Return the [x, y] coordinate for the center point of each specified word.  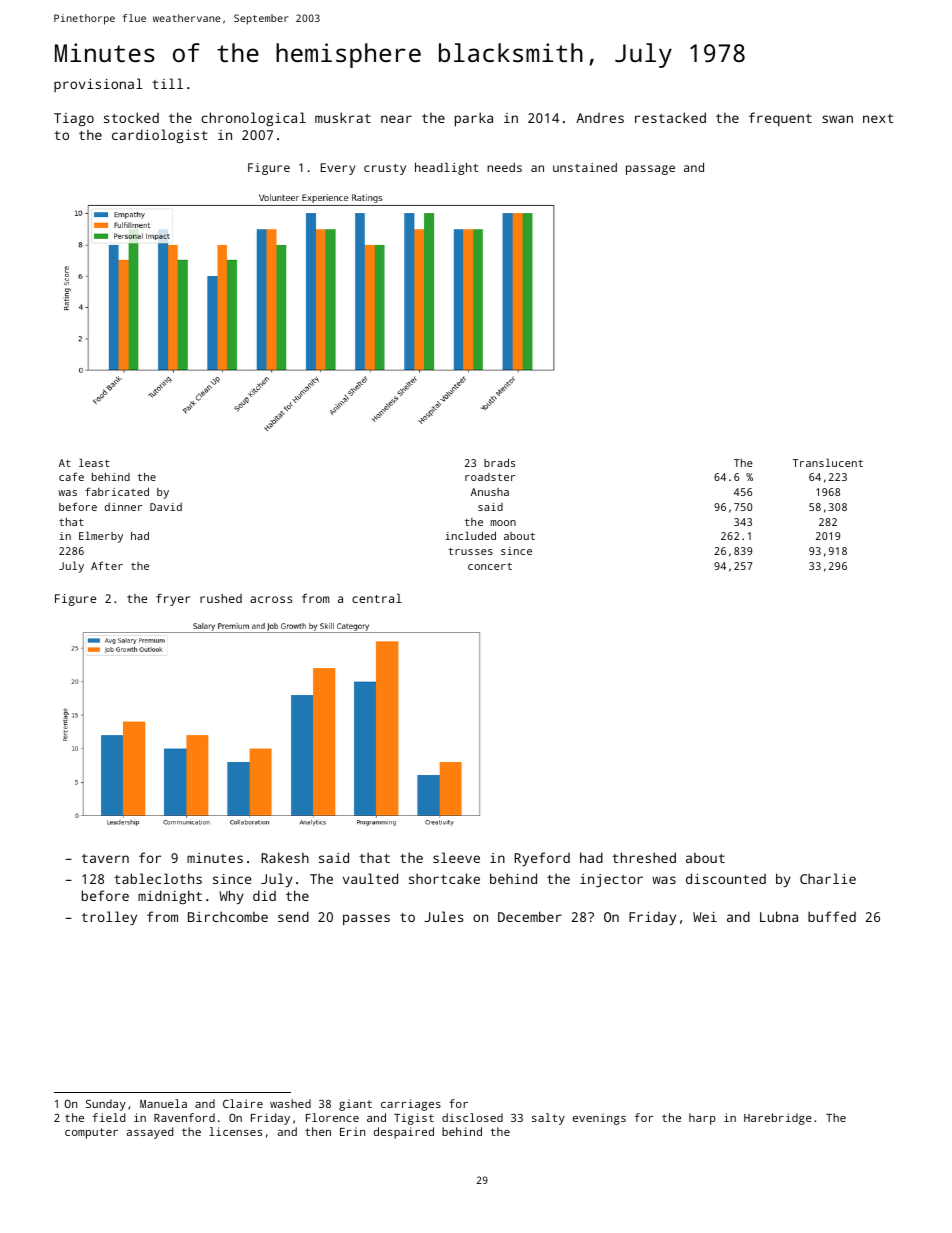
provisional [98, 85]
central [377, 598]
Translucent [828, 462]
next [878, 118]
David [166, 507]
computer [91, 1133]
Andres [600, 118]
